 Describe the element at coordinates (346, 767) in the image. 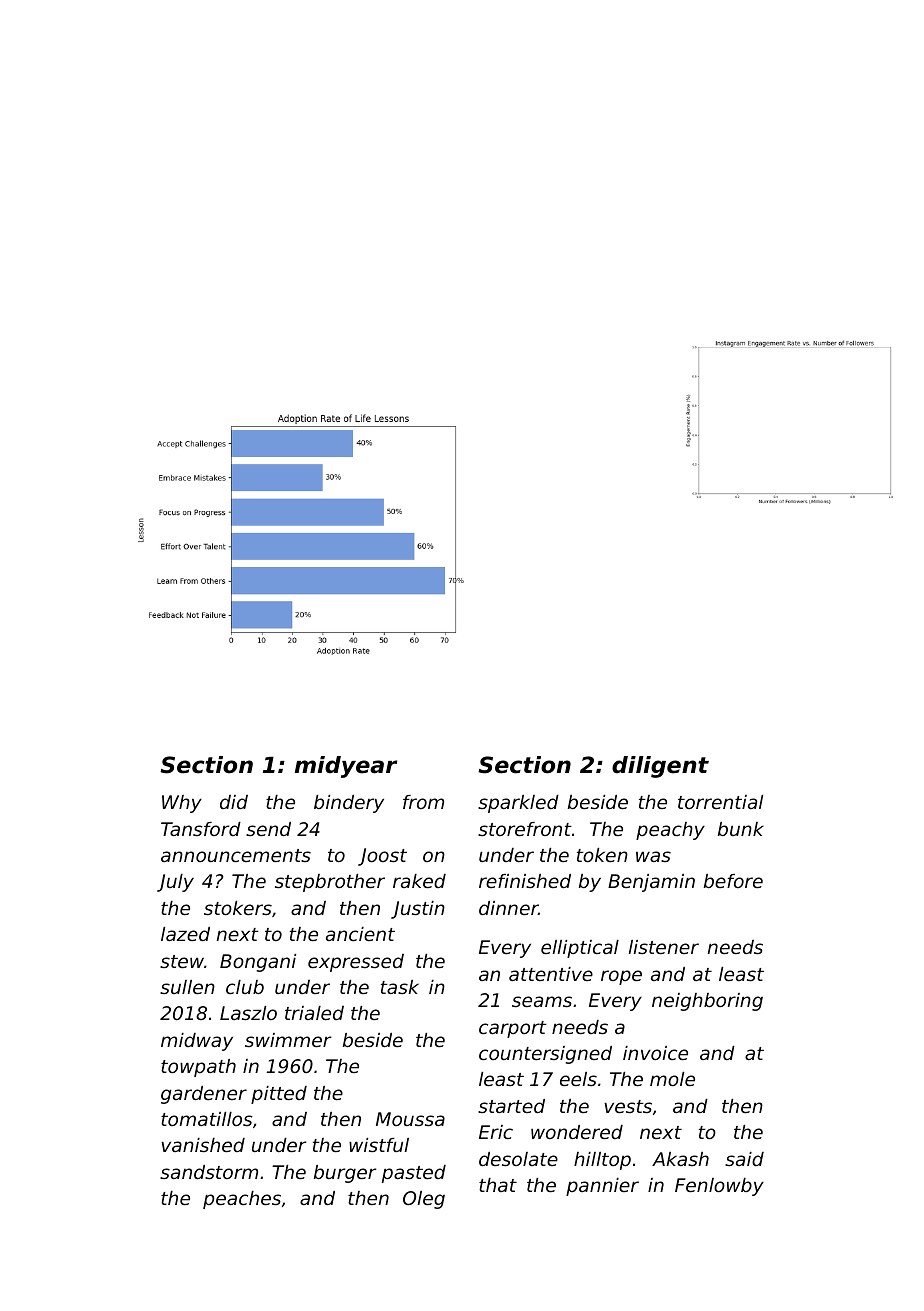

I see `midyear` at that location.
